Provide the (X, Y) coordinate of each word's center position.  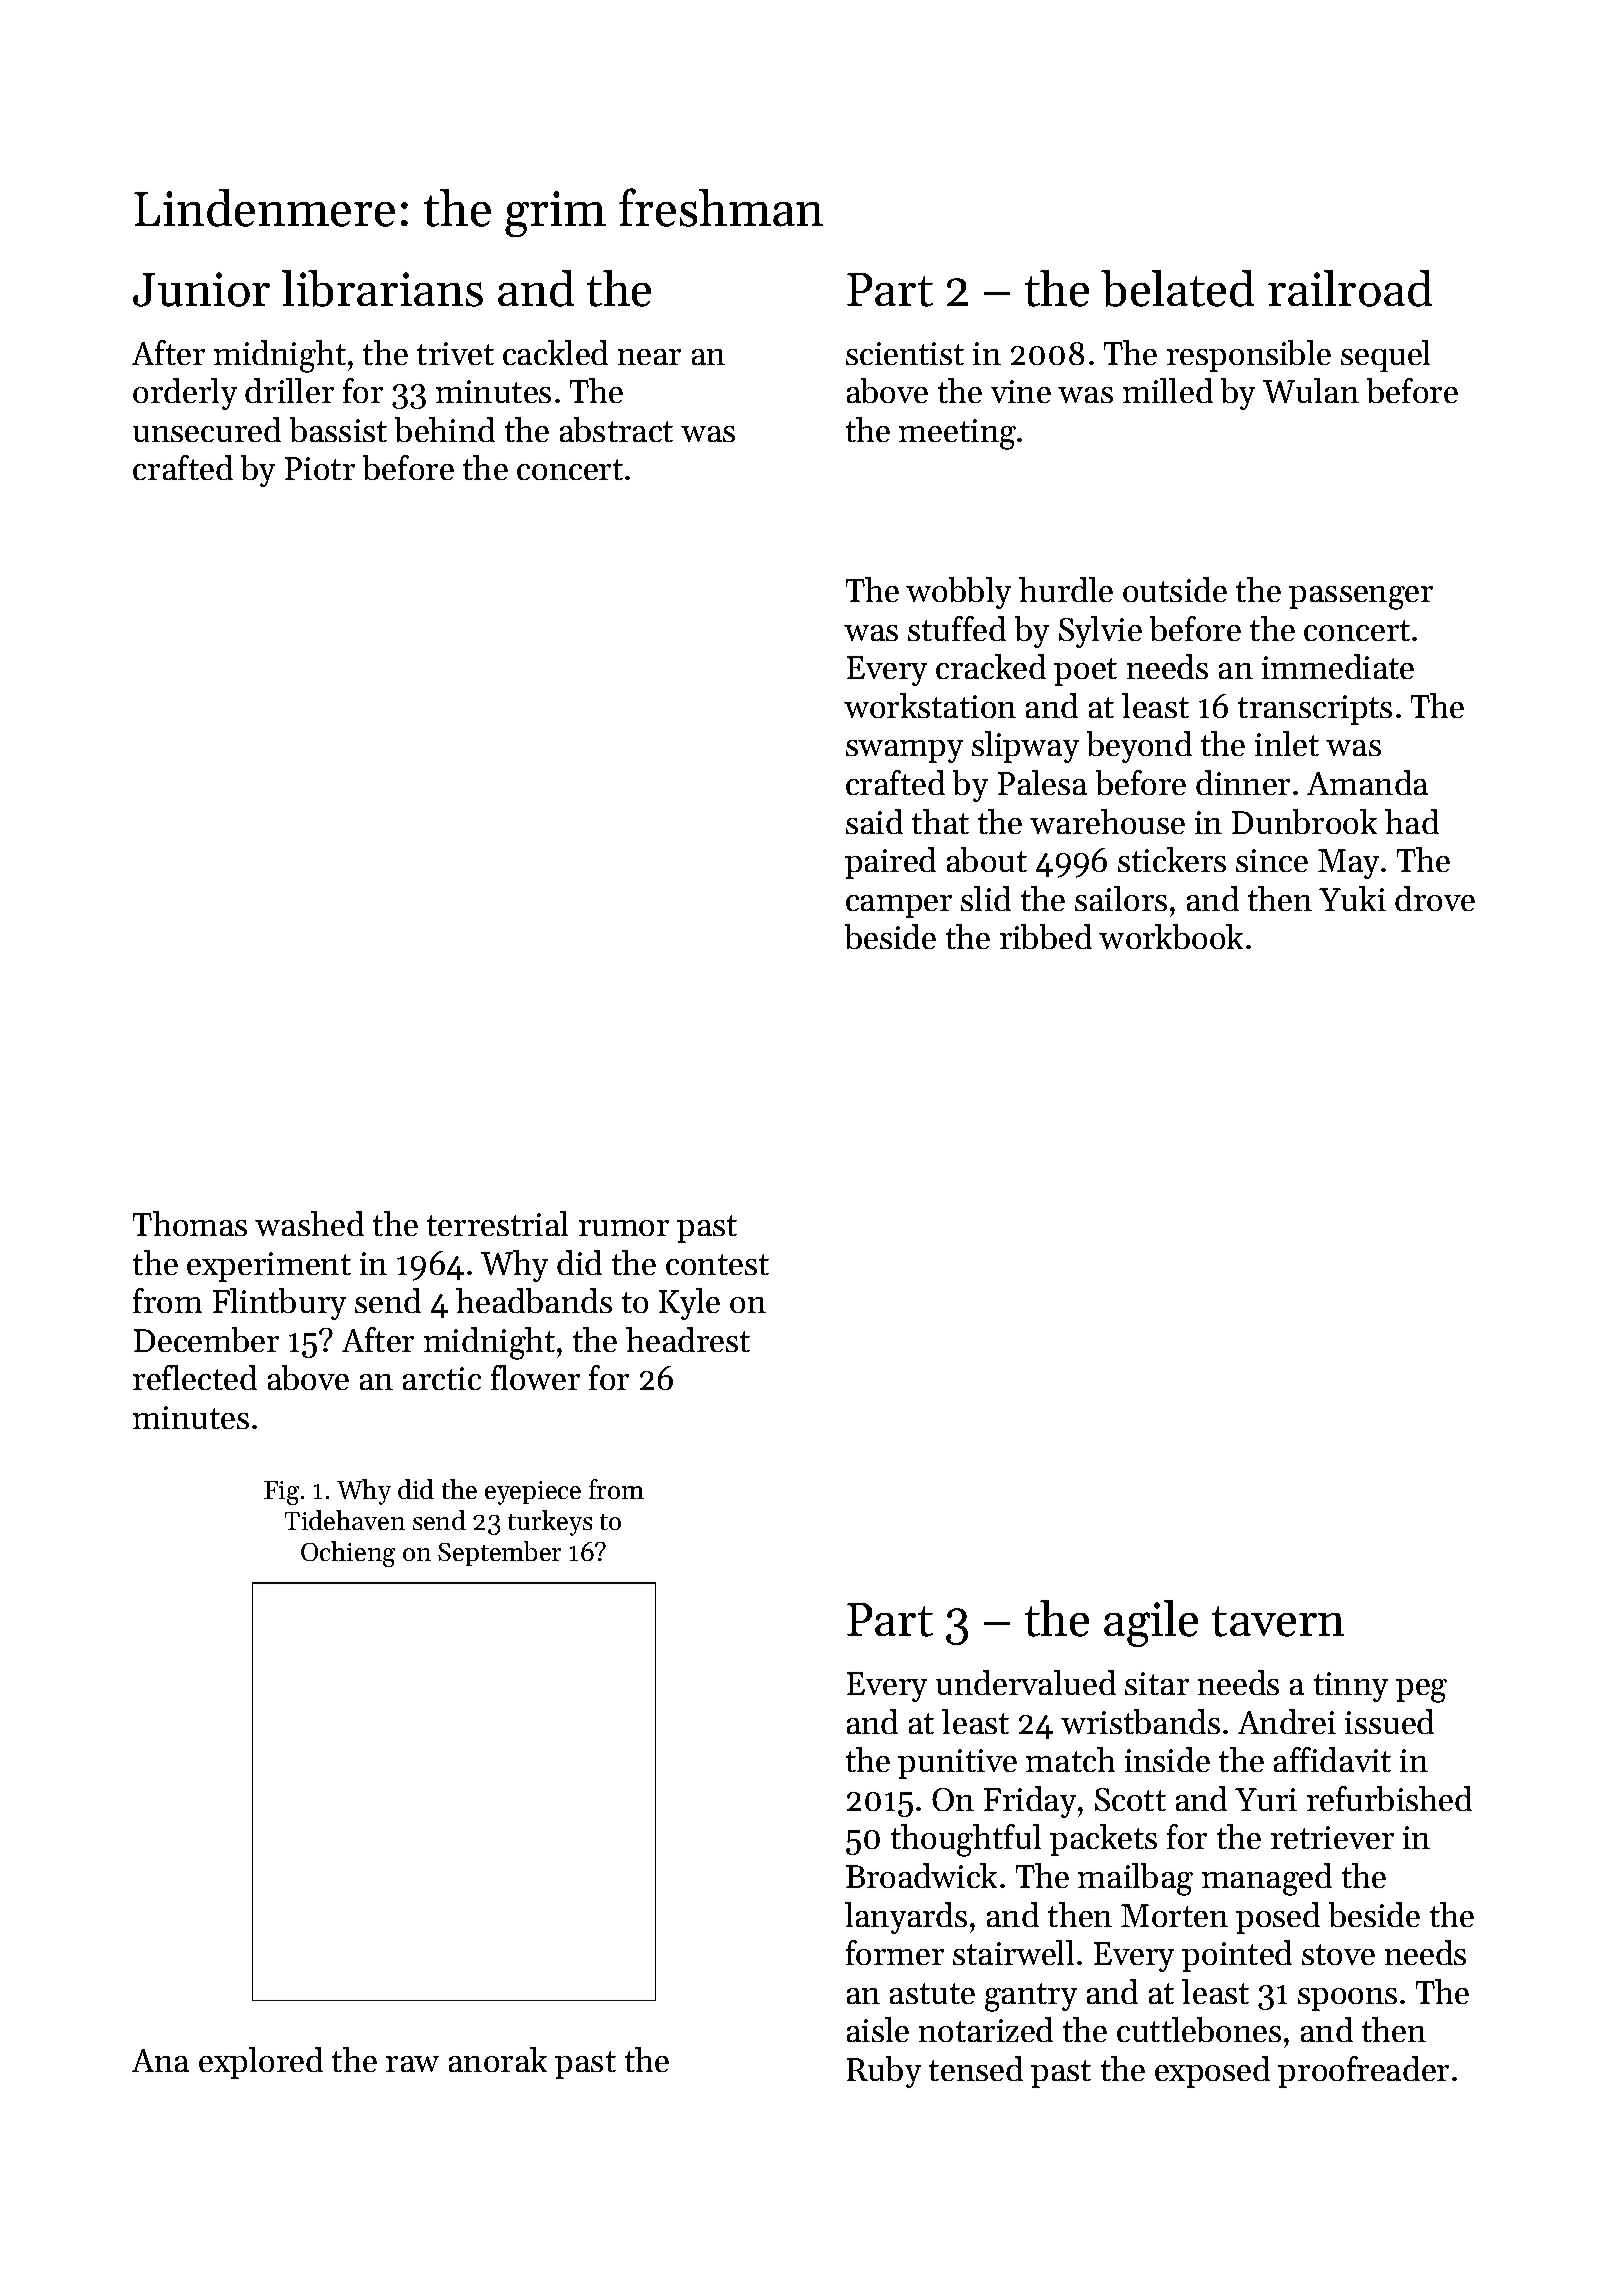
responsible (1249, 356)
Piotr (320, 468)
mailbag (1135, 1879)
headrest (688, 1339)
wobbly (958, 593)
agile (1151, 1623)
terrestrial (497, 1223)
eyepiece (533, 1493)
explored (261, 2063)
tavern (1278, 1621)
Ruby (884, 2072)
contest (717, 1264)
